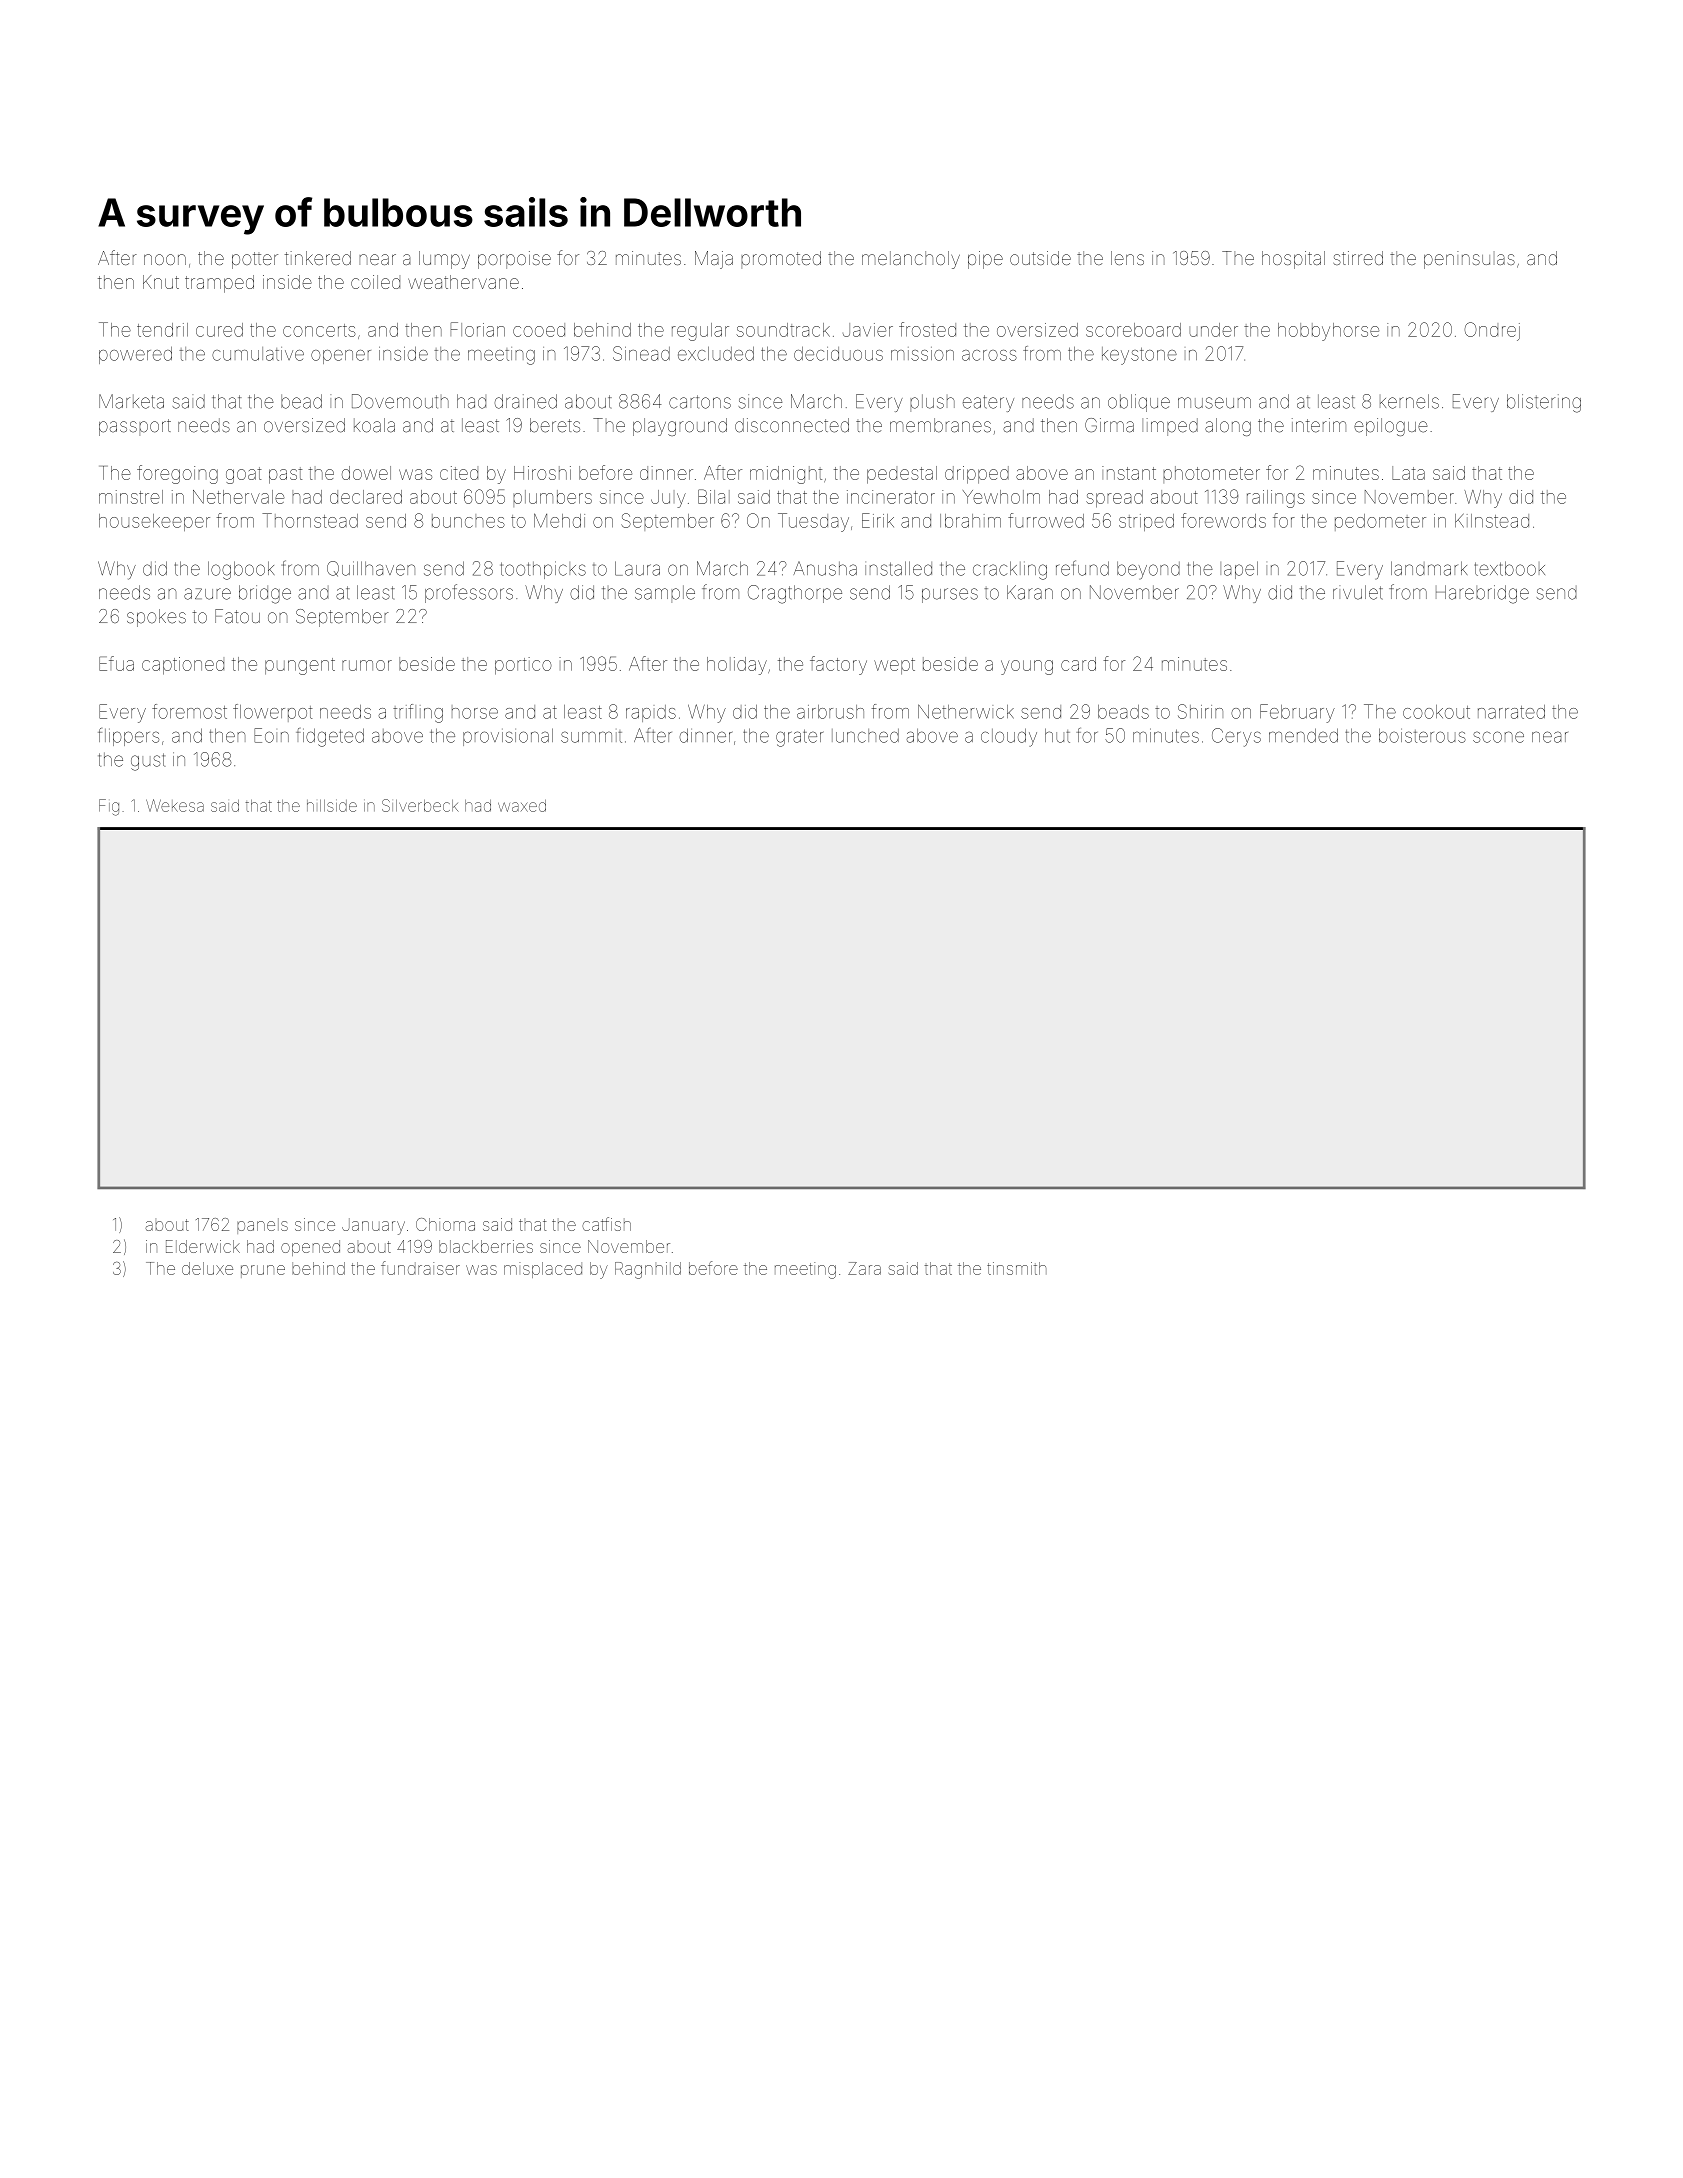 Image resolution: width=1683 pixels, height=2178 pixels. What do you see at coordinates (1510, 568) in the image?
I see `textbook` at bounding box center [1510, 568].
